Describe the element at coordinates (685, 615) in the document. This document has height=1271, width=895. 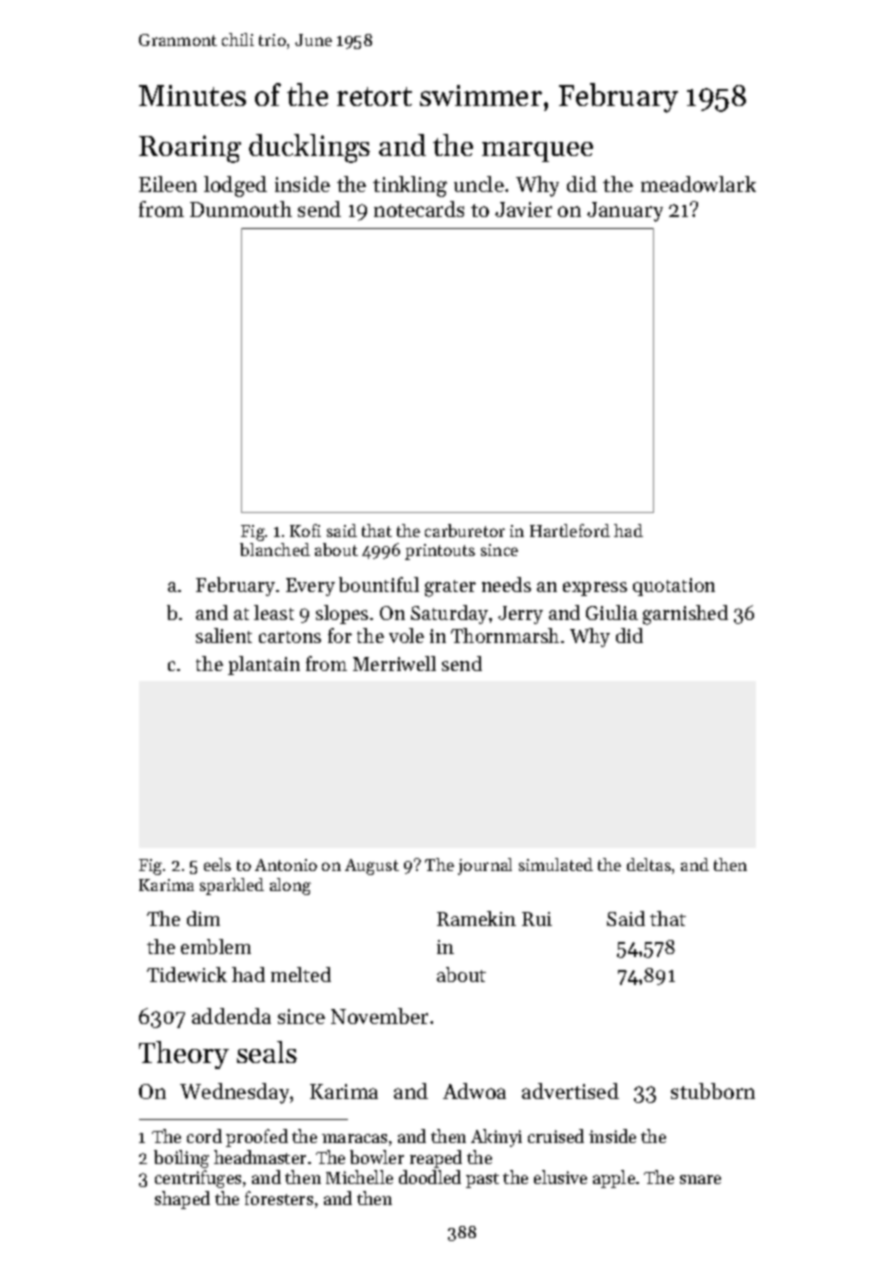
I see `garnished` at that location.
